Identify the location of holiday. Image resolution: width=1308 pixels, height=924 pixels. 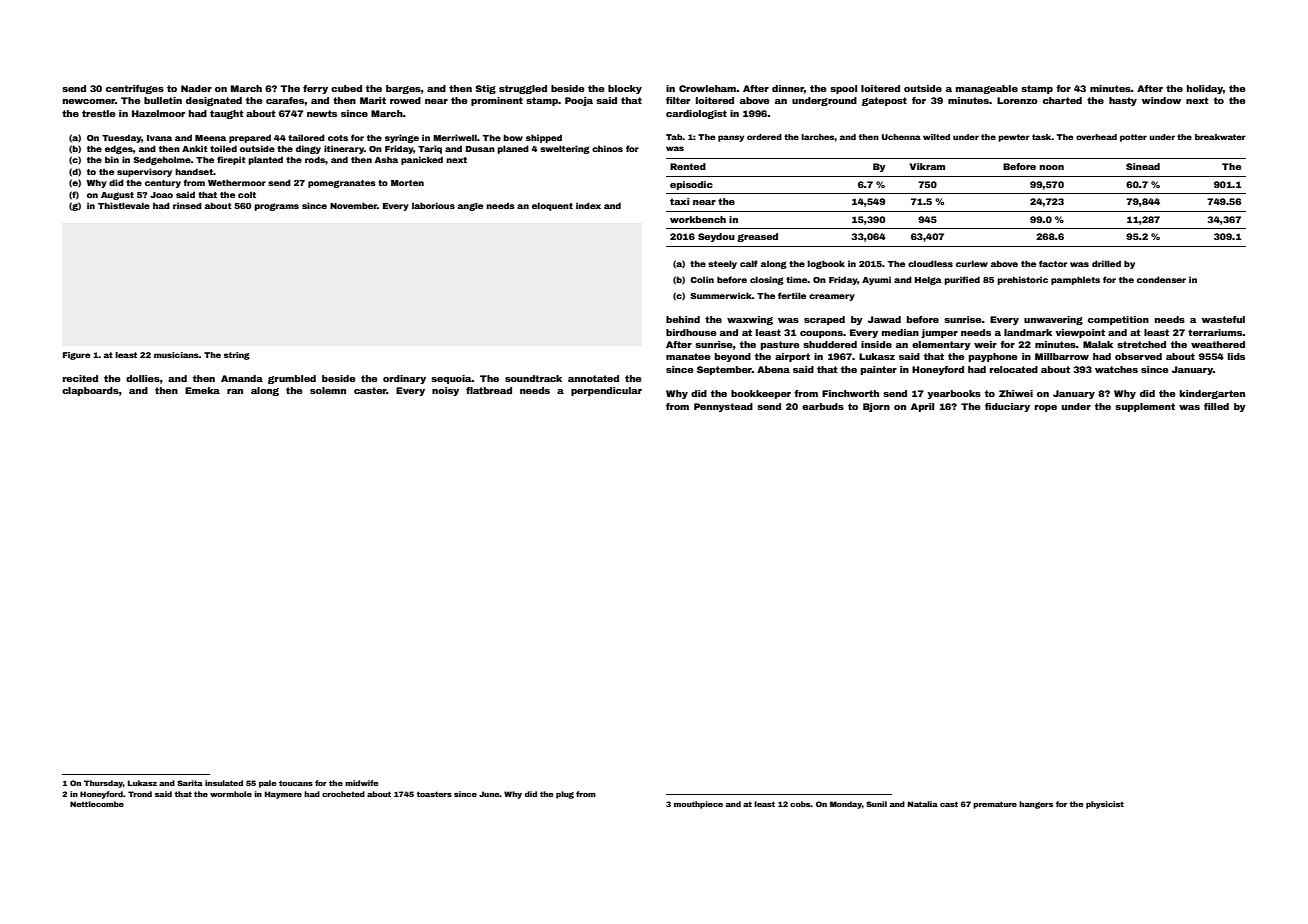
(1205, 89).
